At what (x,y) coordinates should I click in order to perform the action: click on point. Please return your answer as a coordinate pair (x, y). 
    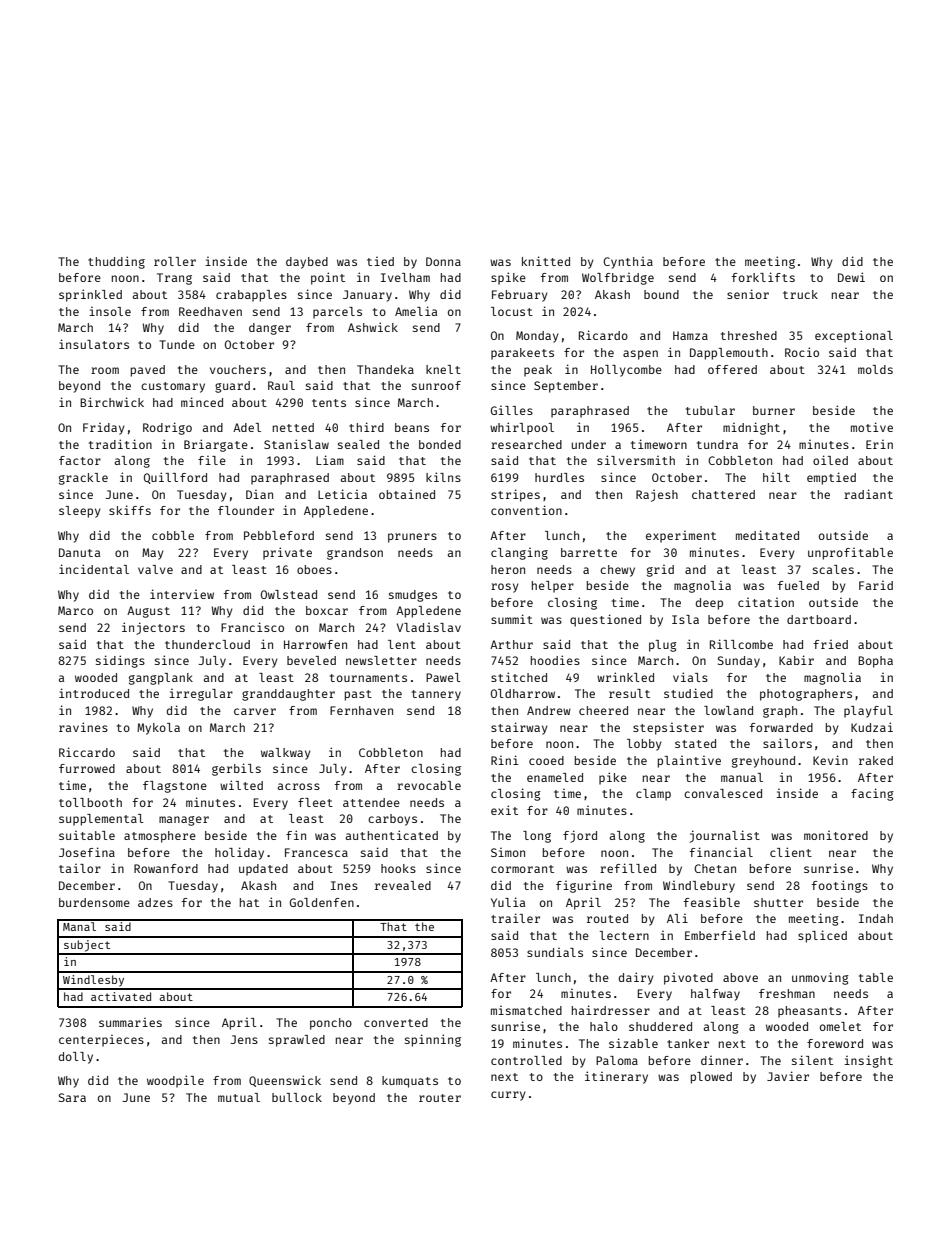
    Looking at the image, I should click on (328, 278).
